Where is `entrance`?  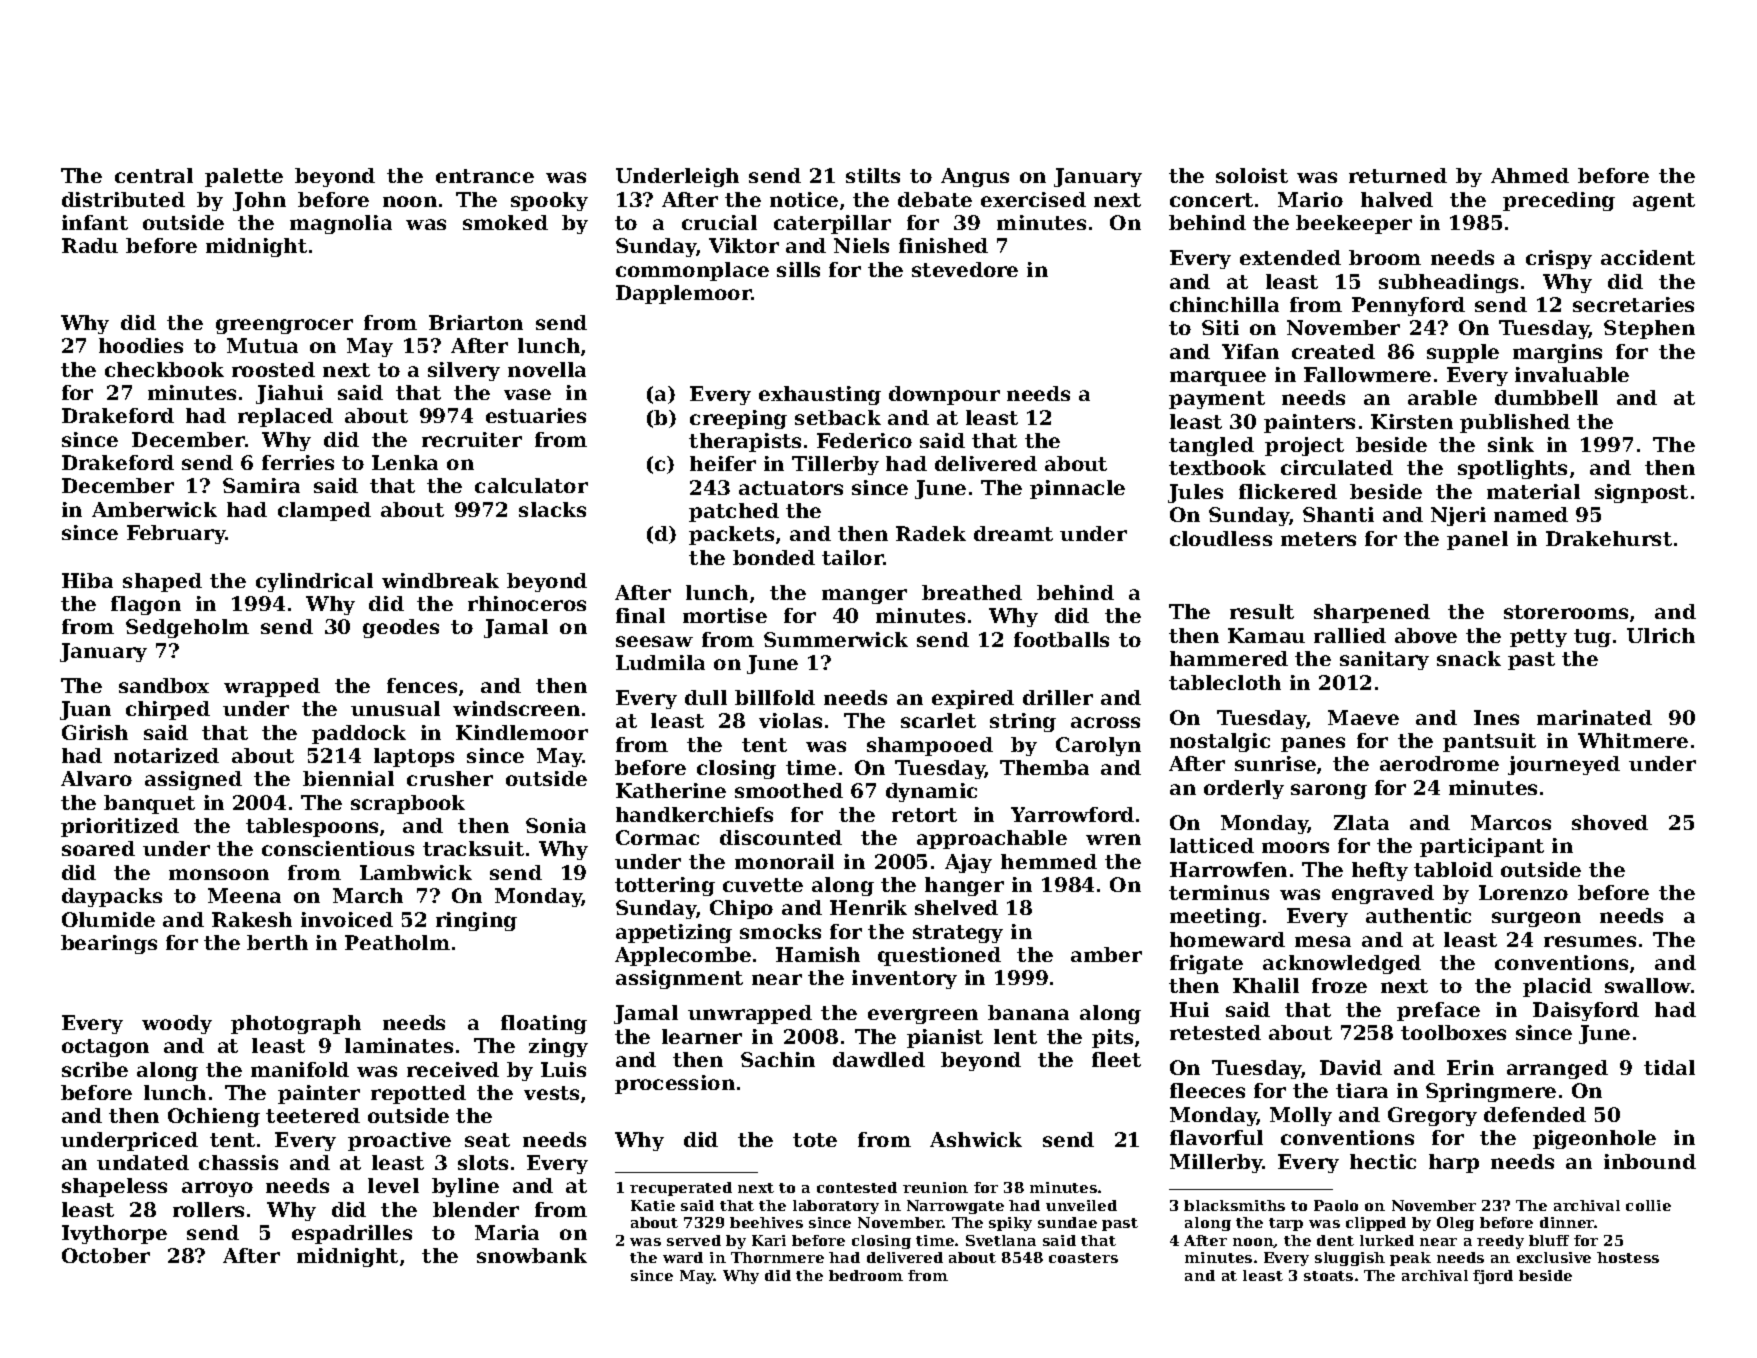
entrance is located at coordinates (485, 176).
